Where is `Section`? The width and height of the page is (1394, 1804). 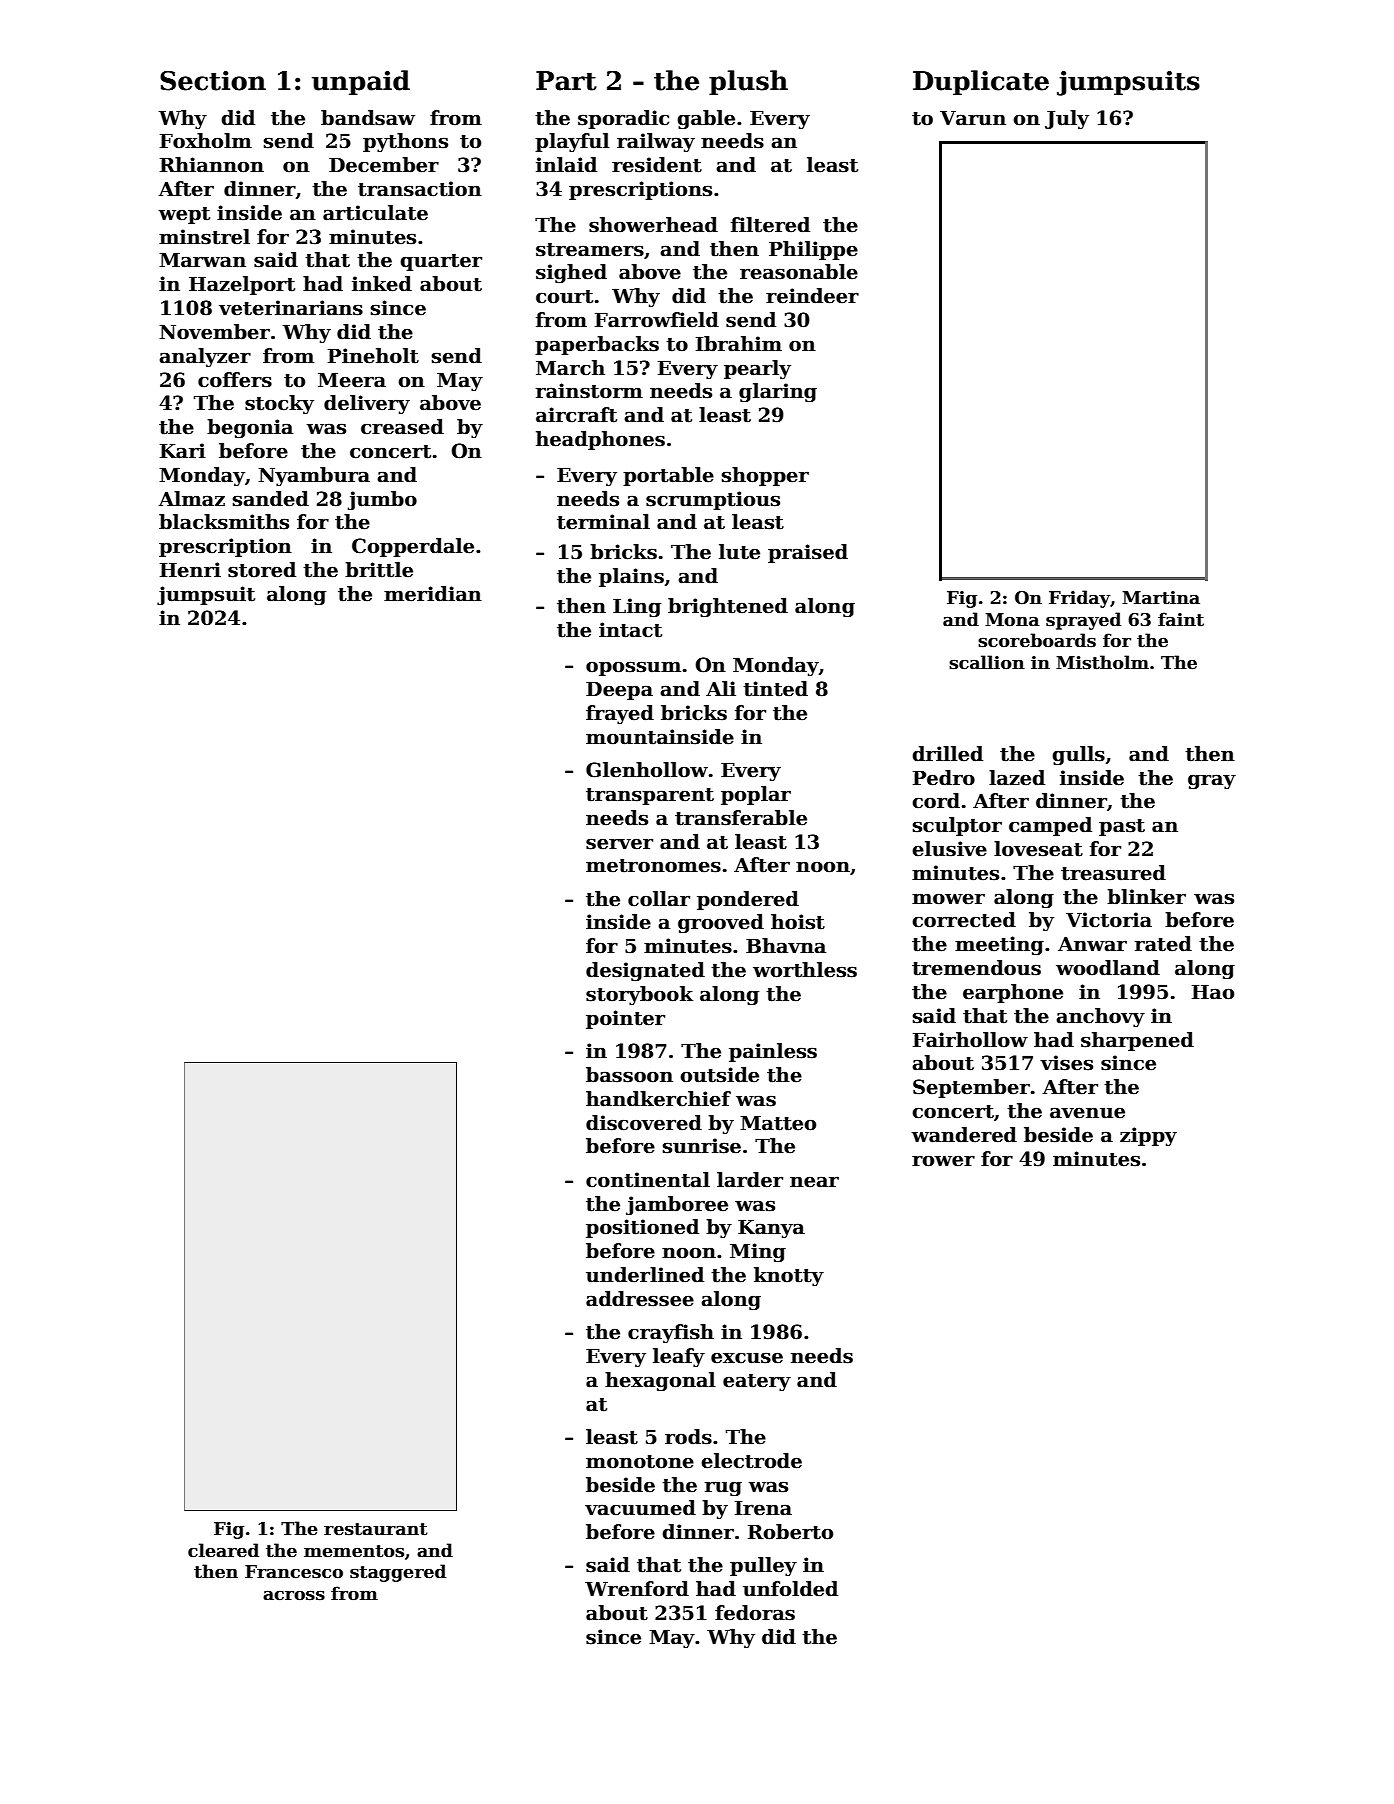 Section is located at coordinates (213, 81).
